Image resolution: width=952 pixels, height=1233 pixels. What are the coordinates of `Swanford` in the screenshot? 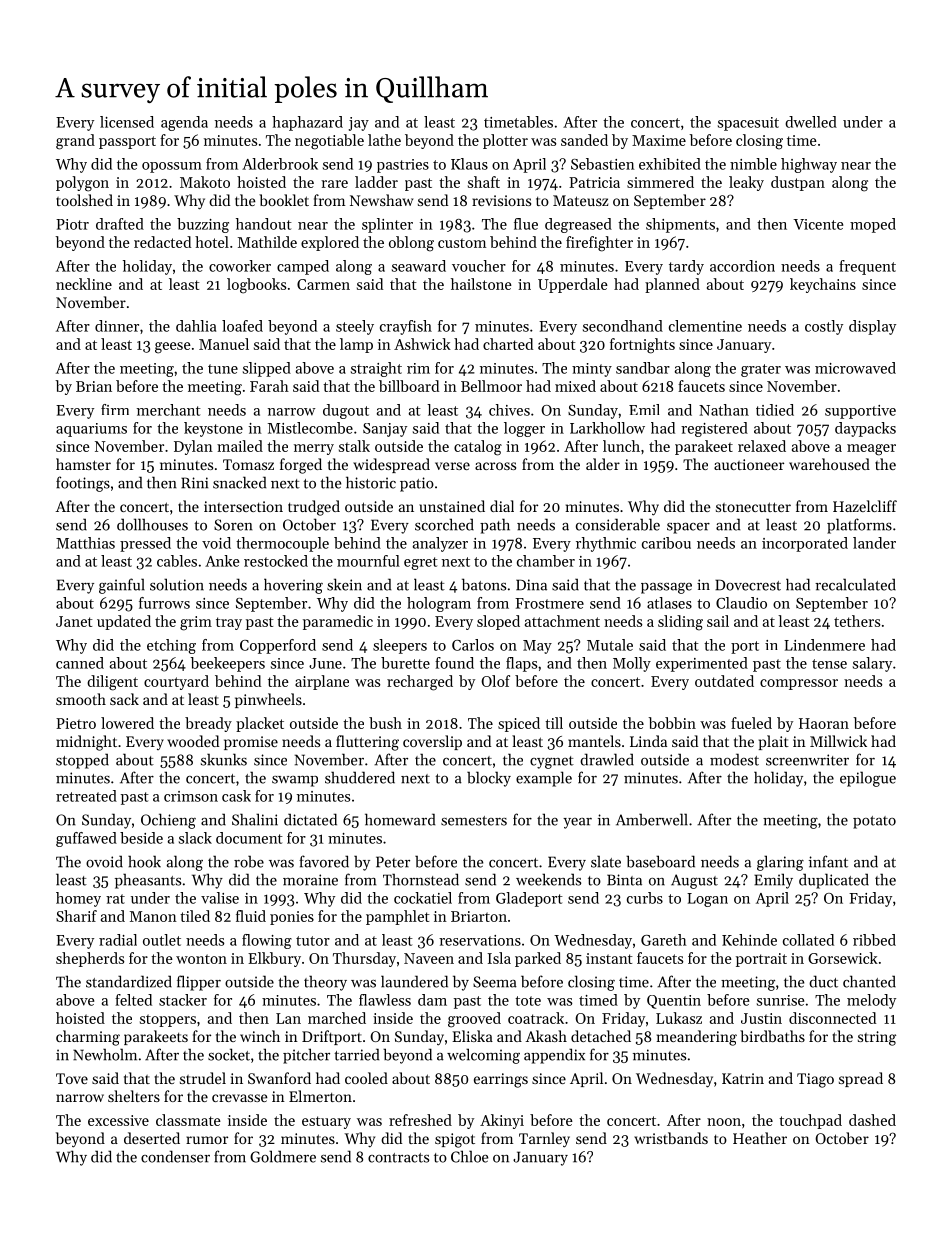 It's located at (279, 1078).
